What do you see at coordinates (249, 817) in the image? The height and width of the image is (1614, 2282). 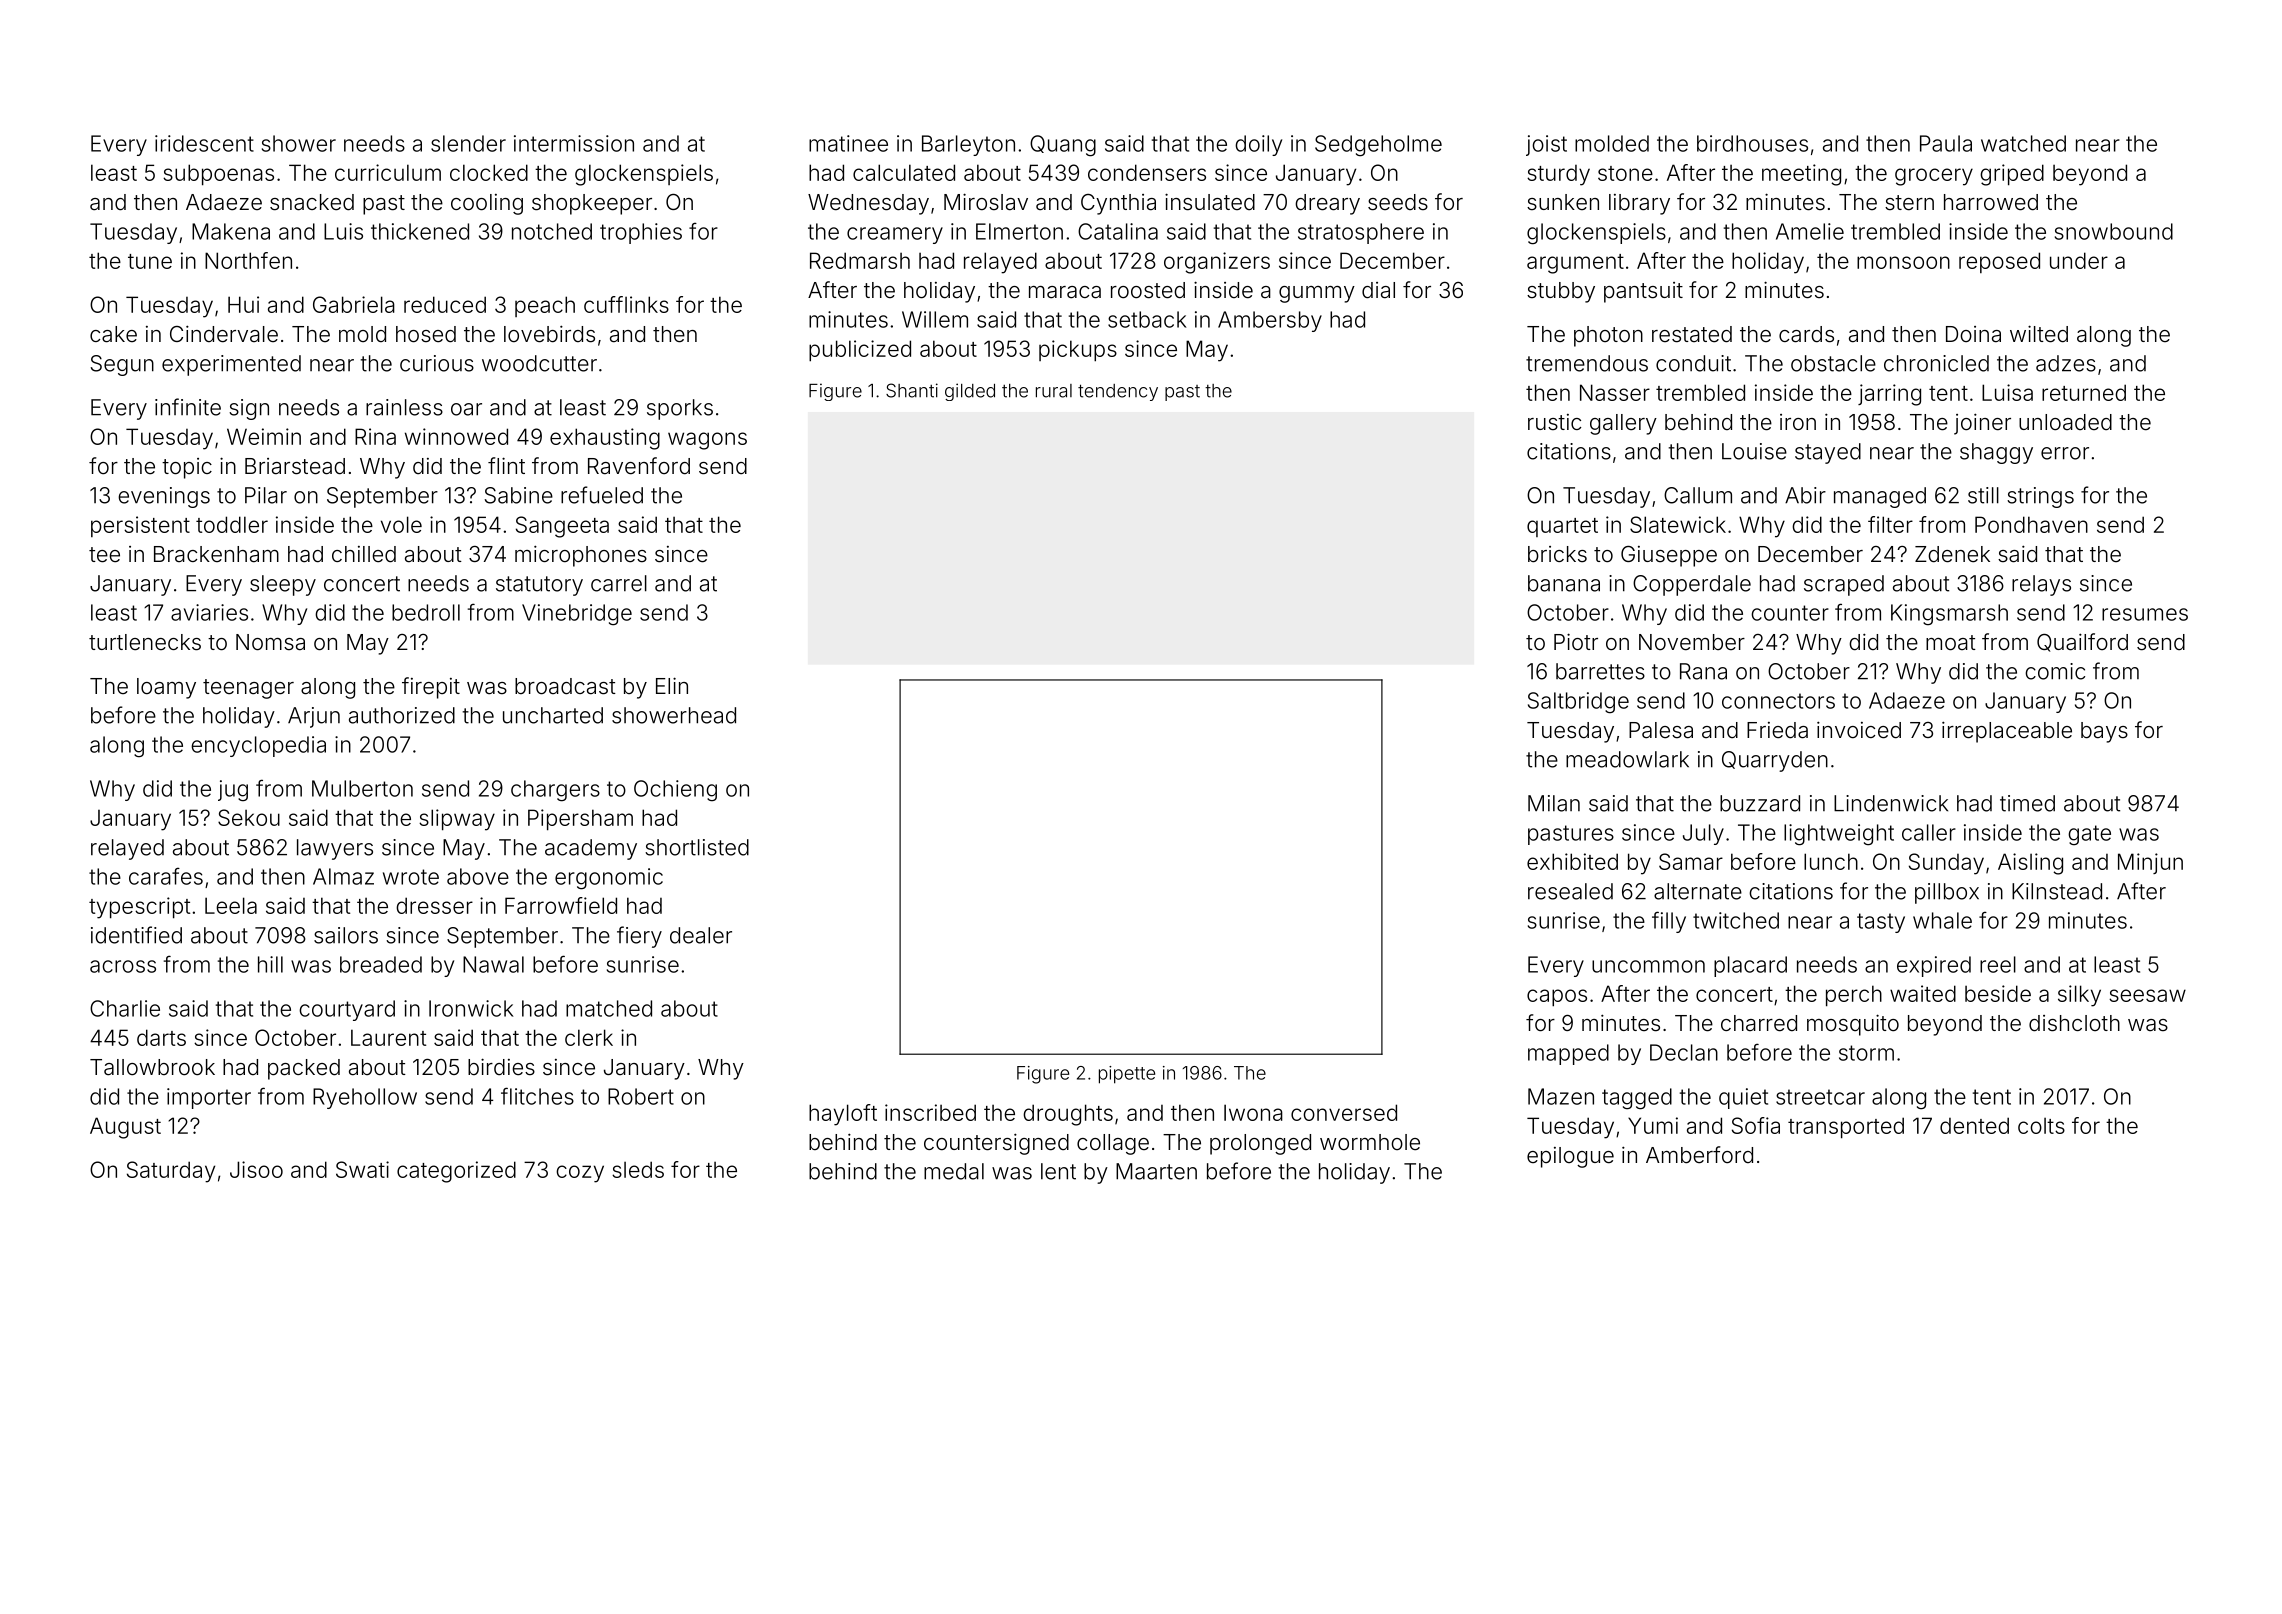 I see `Sekou` at bounding box center [249, 817].
